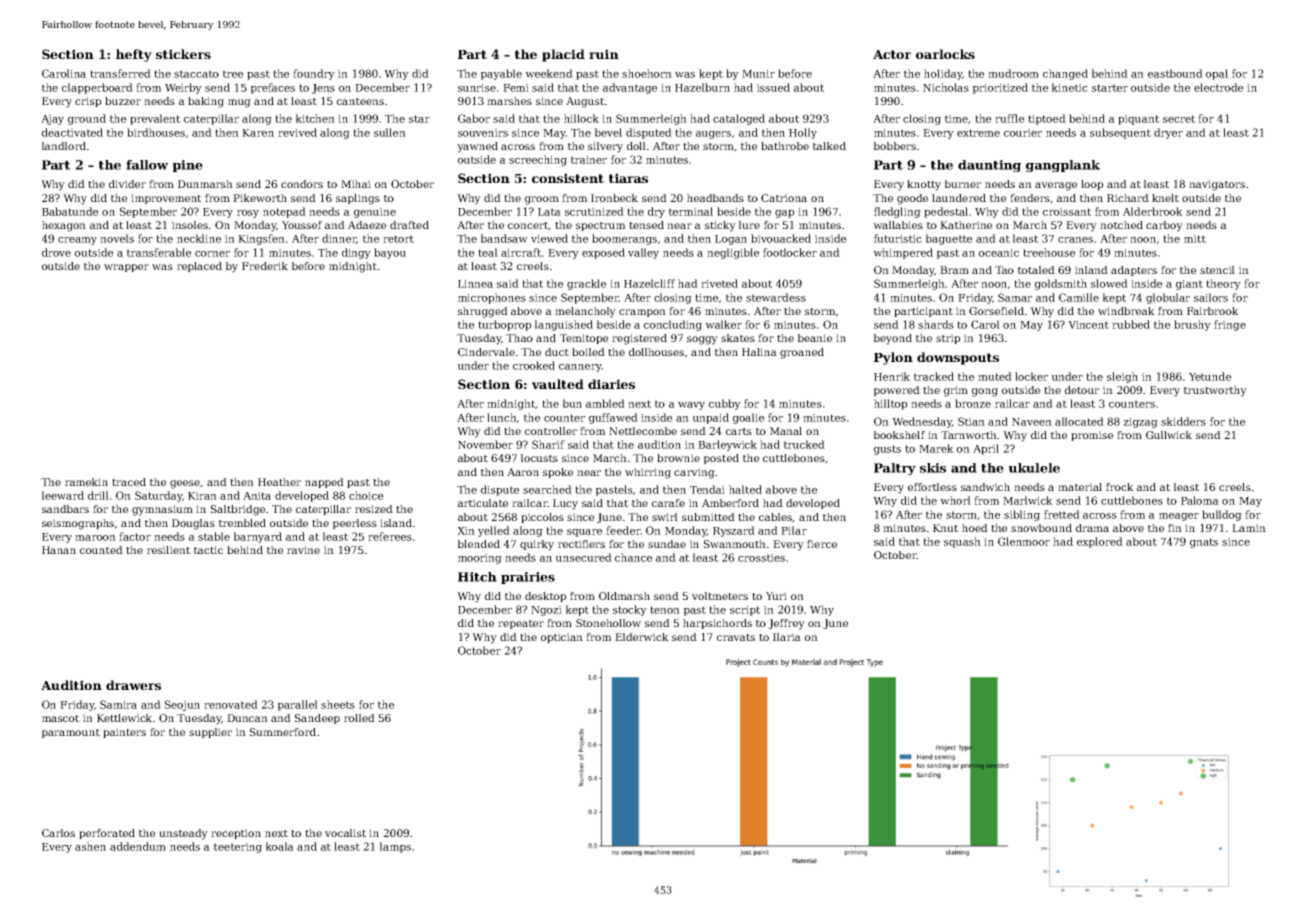 This screenshot has height=924, width=1308. Describe the element at coordinates (86, 482) in the screenshot. I see `ramekin` at that location.
